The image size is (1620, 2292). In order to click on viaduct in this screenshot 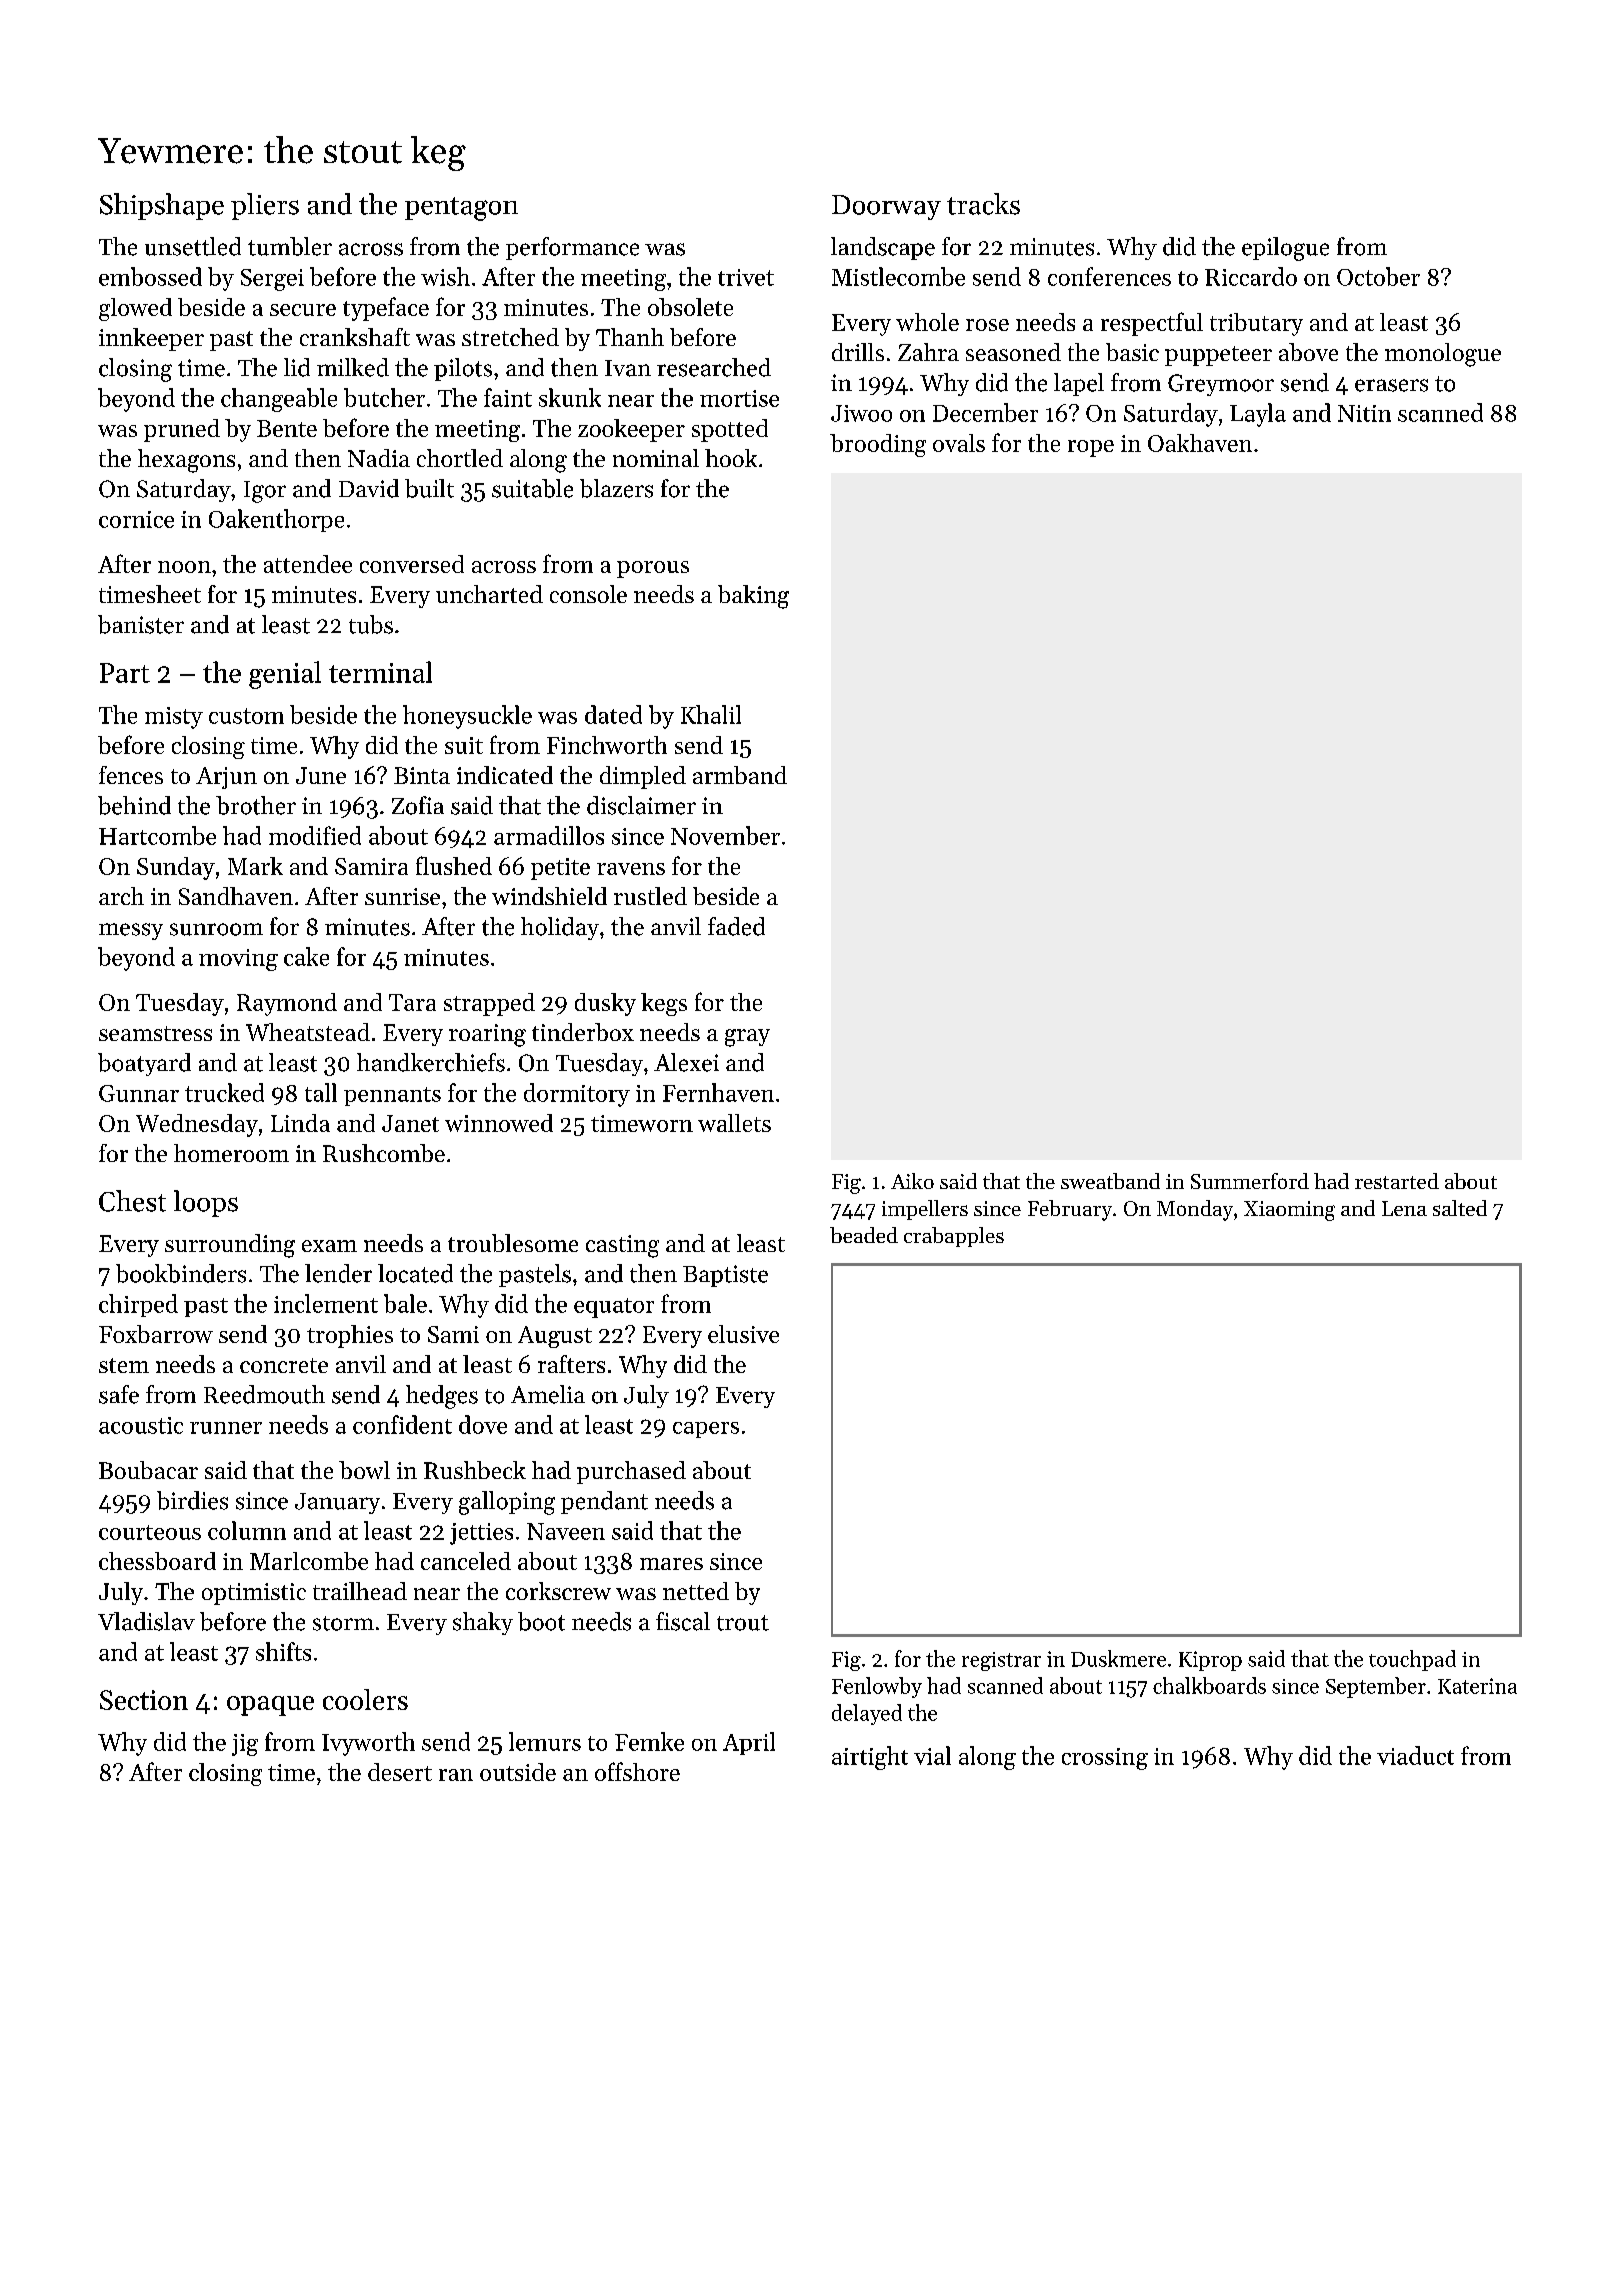, I will do `click(1415, 1755)`.
